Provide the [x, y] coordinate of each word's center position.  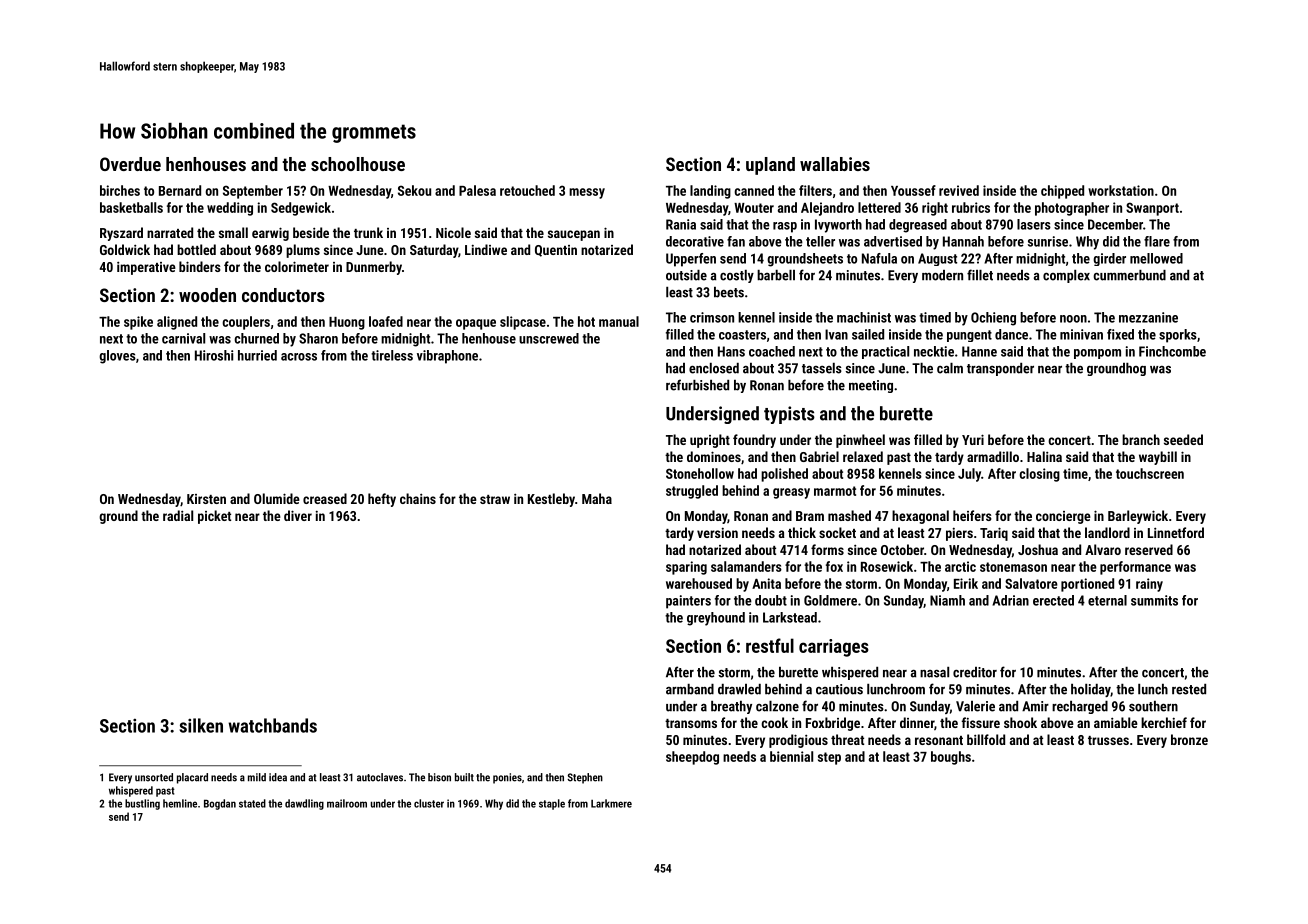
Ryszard [121, 234]
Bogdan [220, 804]
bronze [1189, 739]
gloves [117, 357]
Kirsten [206, 499]
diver [298, 515]
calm [950, 368]
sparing [686, 568]
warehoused [699, 583]
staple [552, 804]
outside [686, 275]
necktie [934, 351]
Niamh [947, 600]
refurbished [697, 385]
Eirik [966, 583]
